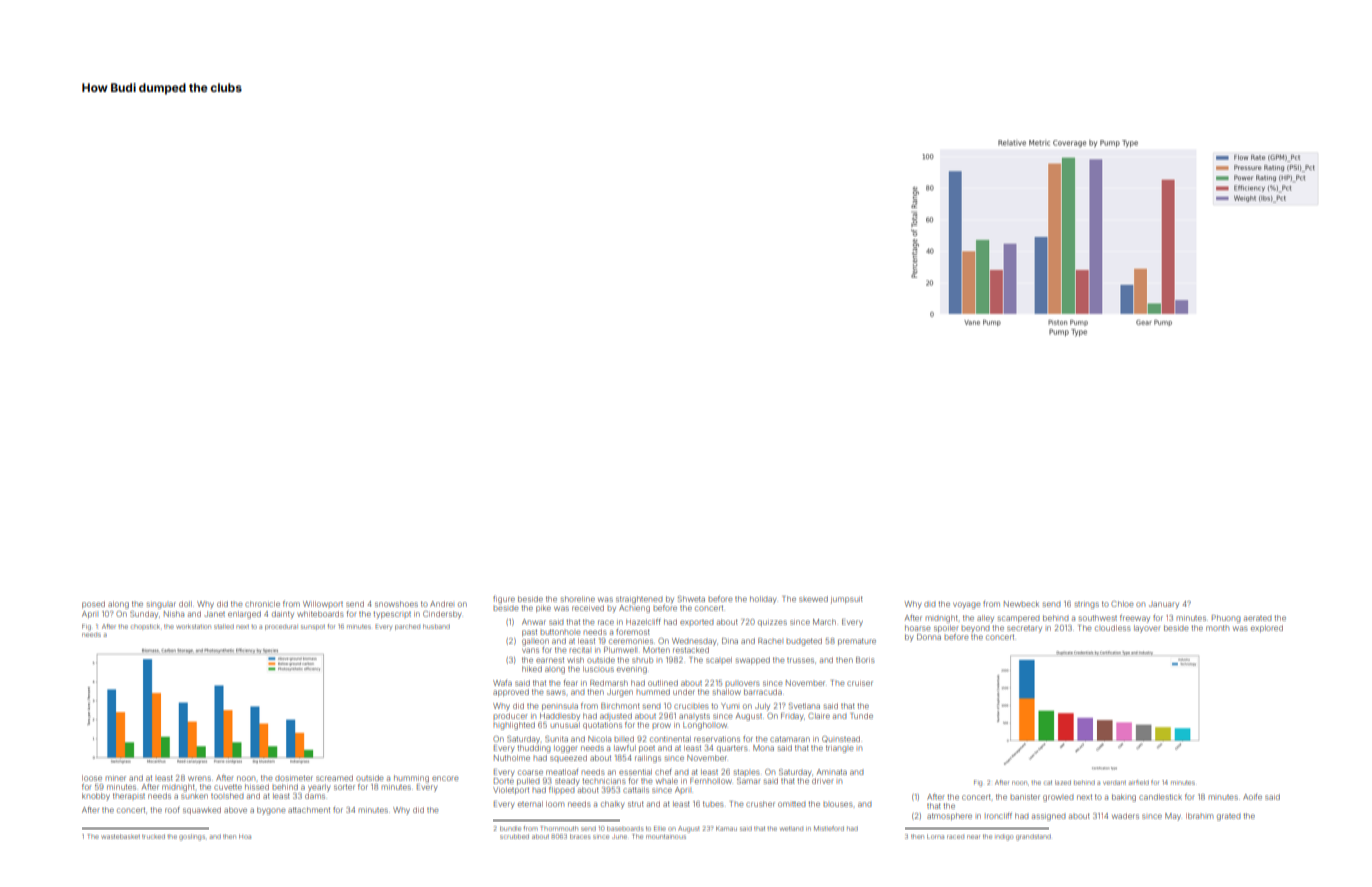 This screenshot has width=1372, height=887. I want to click on grandstand, so click(1033, 837).
